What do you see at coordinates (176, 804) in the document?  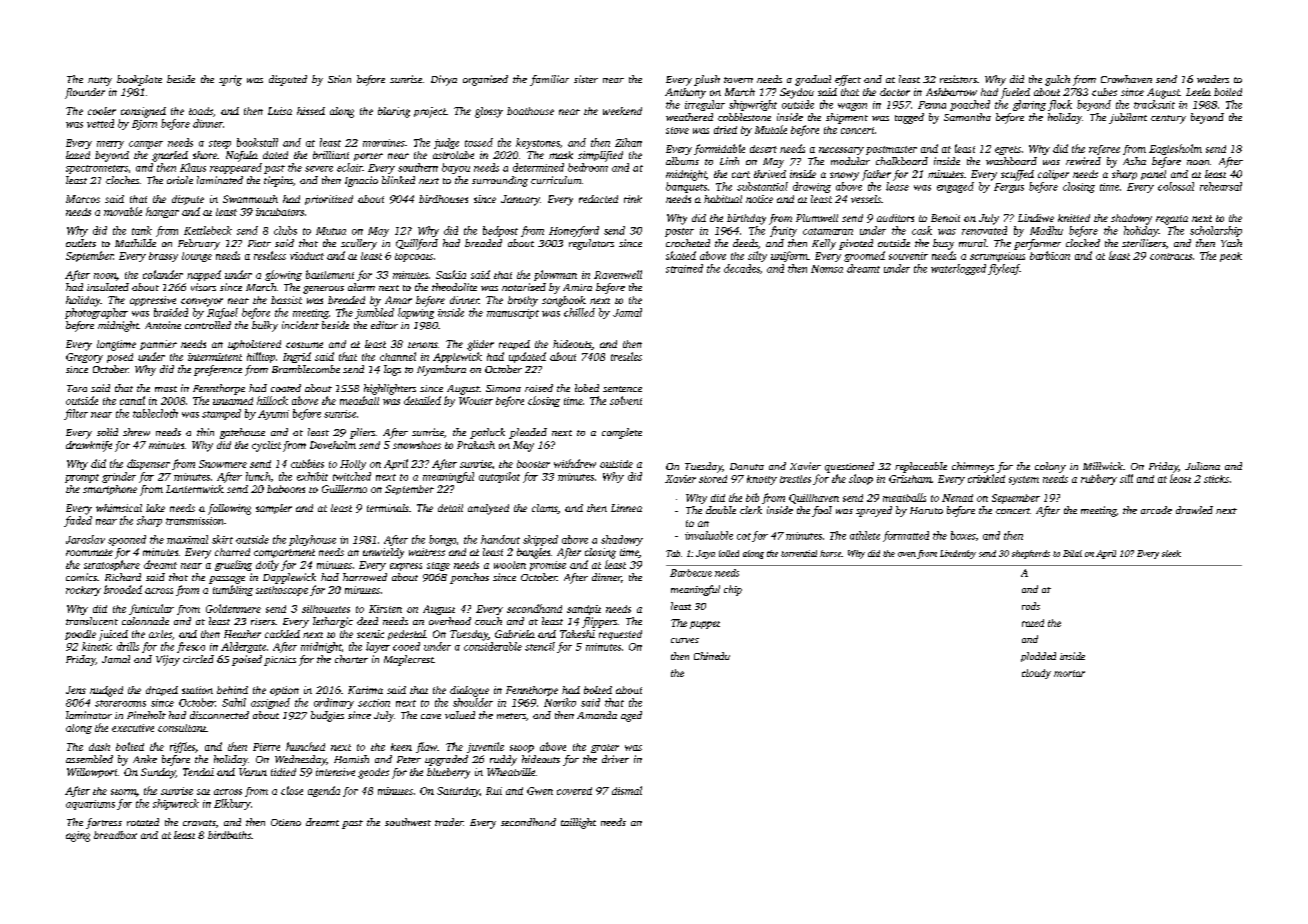 I see `shipwreck` at bounding box center [176, 804].
